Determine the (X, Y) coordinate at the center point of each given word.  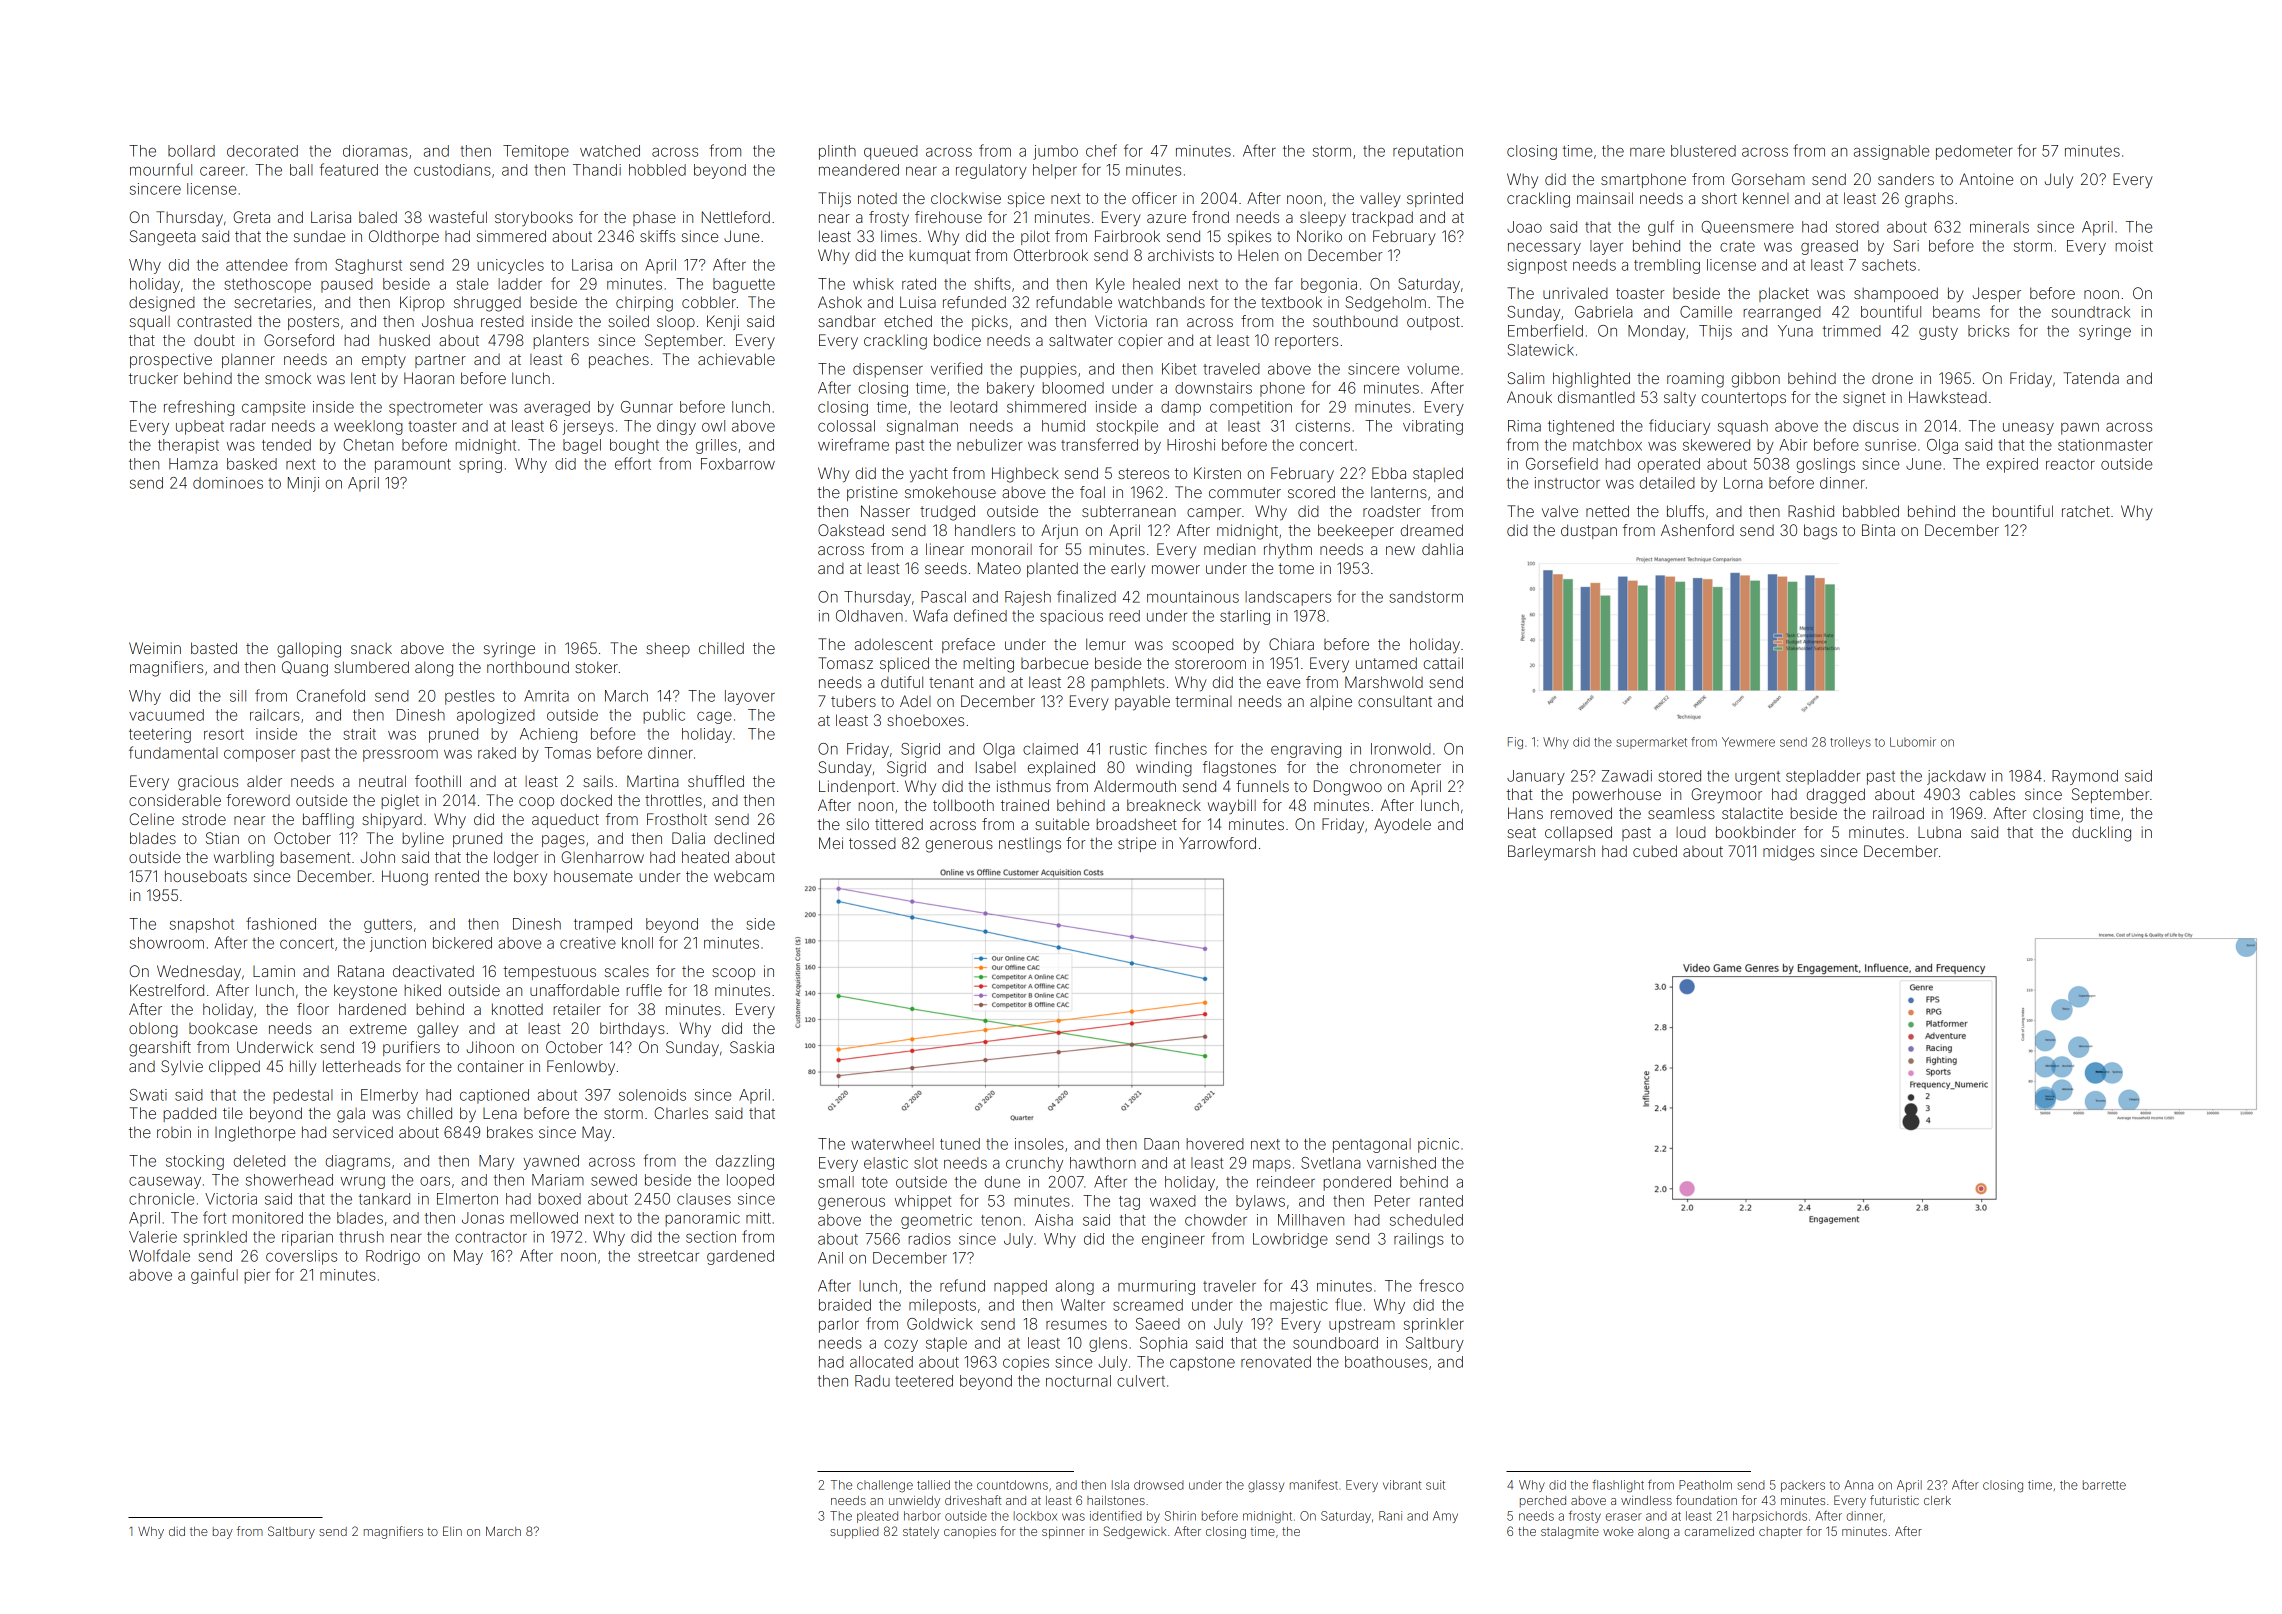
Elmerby (389, 1096)
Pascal (943, 597)
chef (1101, 150)
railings (1419, 1240)
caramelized (1719, 1531)
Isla (1120, 1485)
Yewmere (1748, 742)
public (664, 716)
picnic (1438, 1145)
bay (223, 1533)
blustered (1703, 151)
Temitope (536, 152)
